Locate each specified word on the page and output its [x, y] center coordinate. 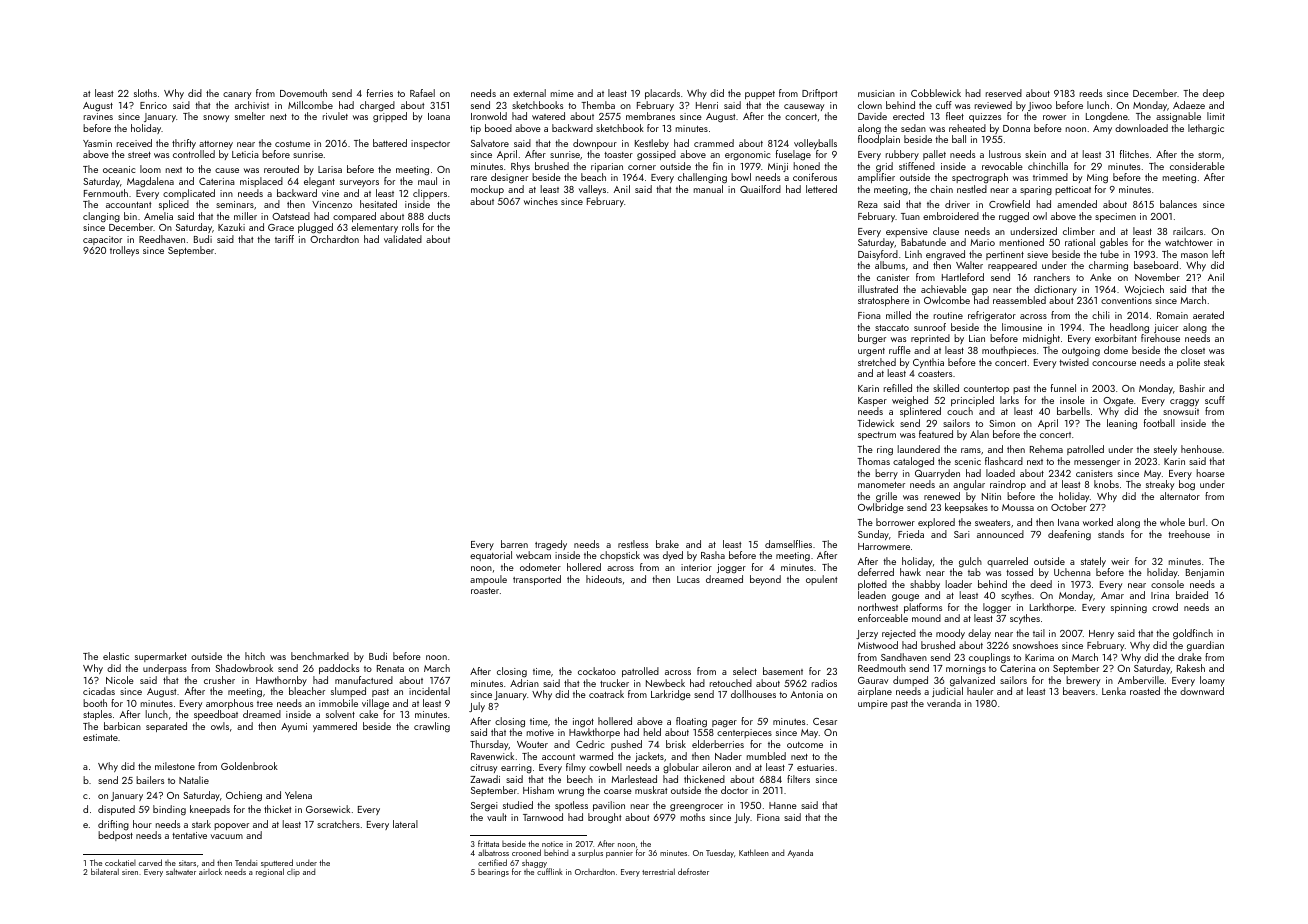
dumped [910, 681]
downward [1202, 691]
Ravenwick [492, 756]
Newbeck [665, 683]
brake [667, 544]
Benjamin [1205, 573]
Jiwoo [1040, 106]
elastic [116, 656]
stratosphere [883, 301]
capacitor [102, 240]
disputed [116, 810]
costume [292, 144]
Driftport [819, 94]
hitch [255, 656]
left [1218, 254]
